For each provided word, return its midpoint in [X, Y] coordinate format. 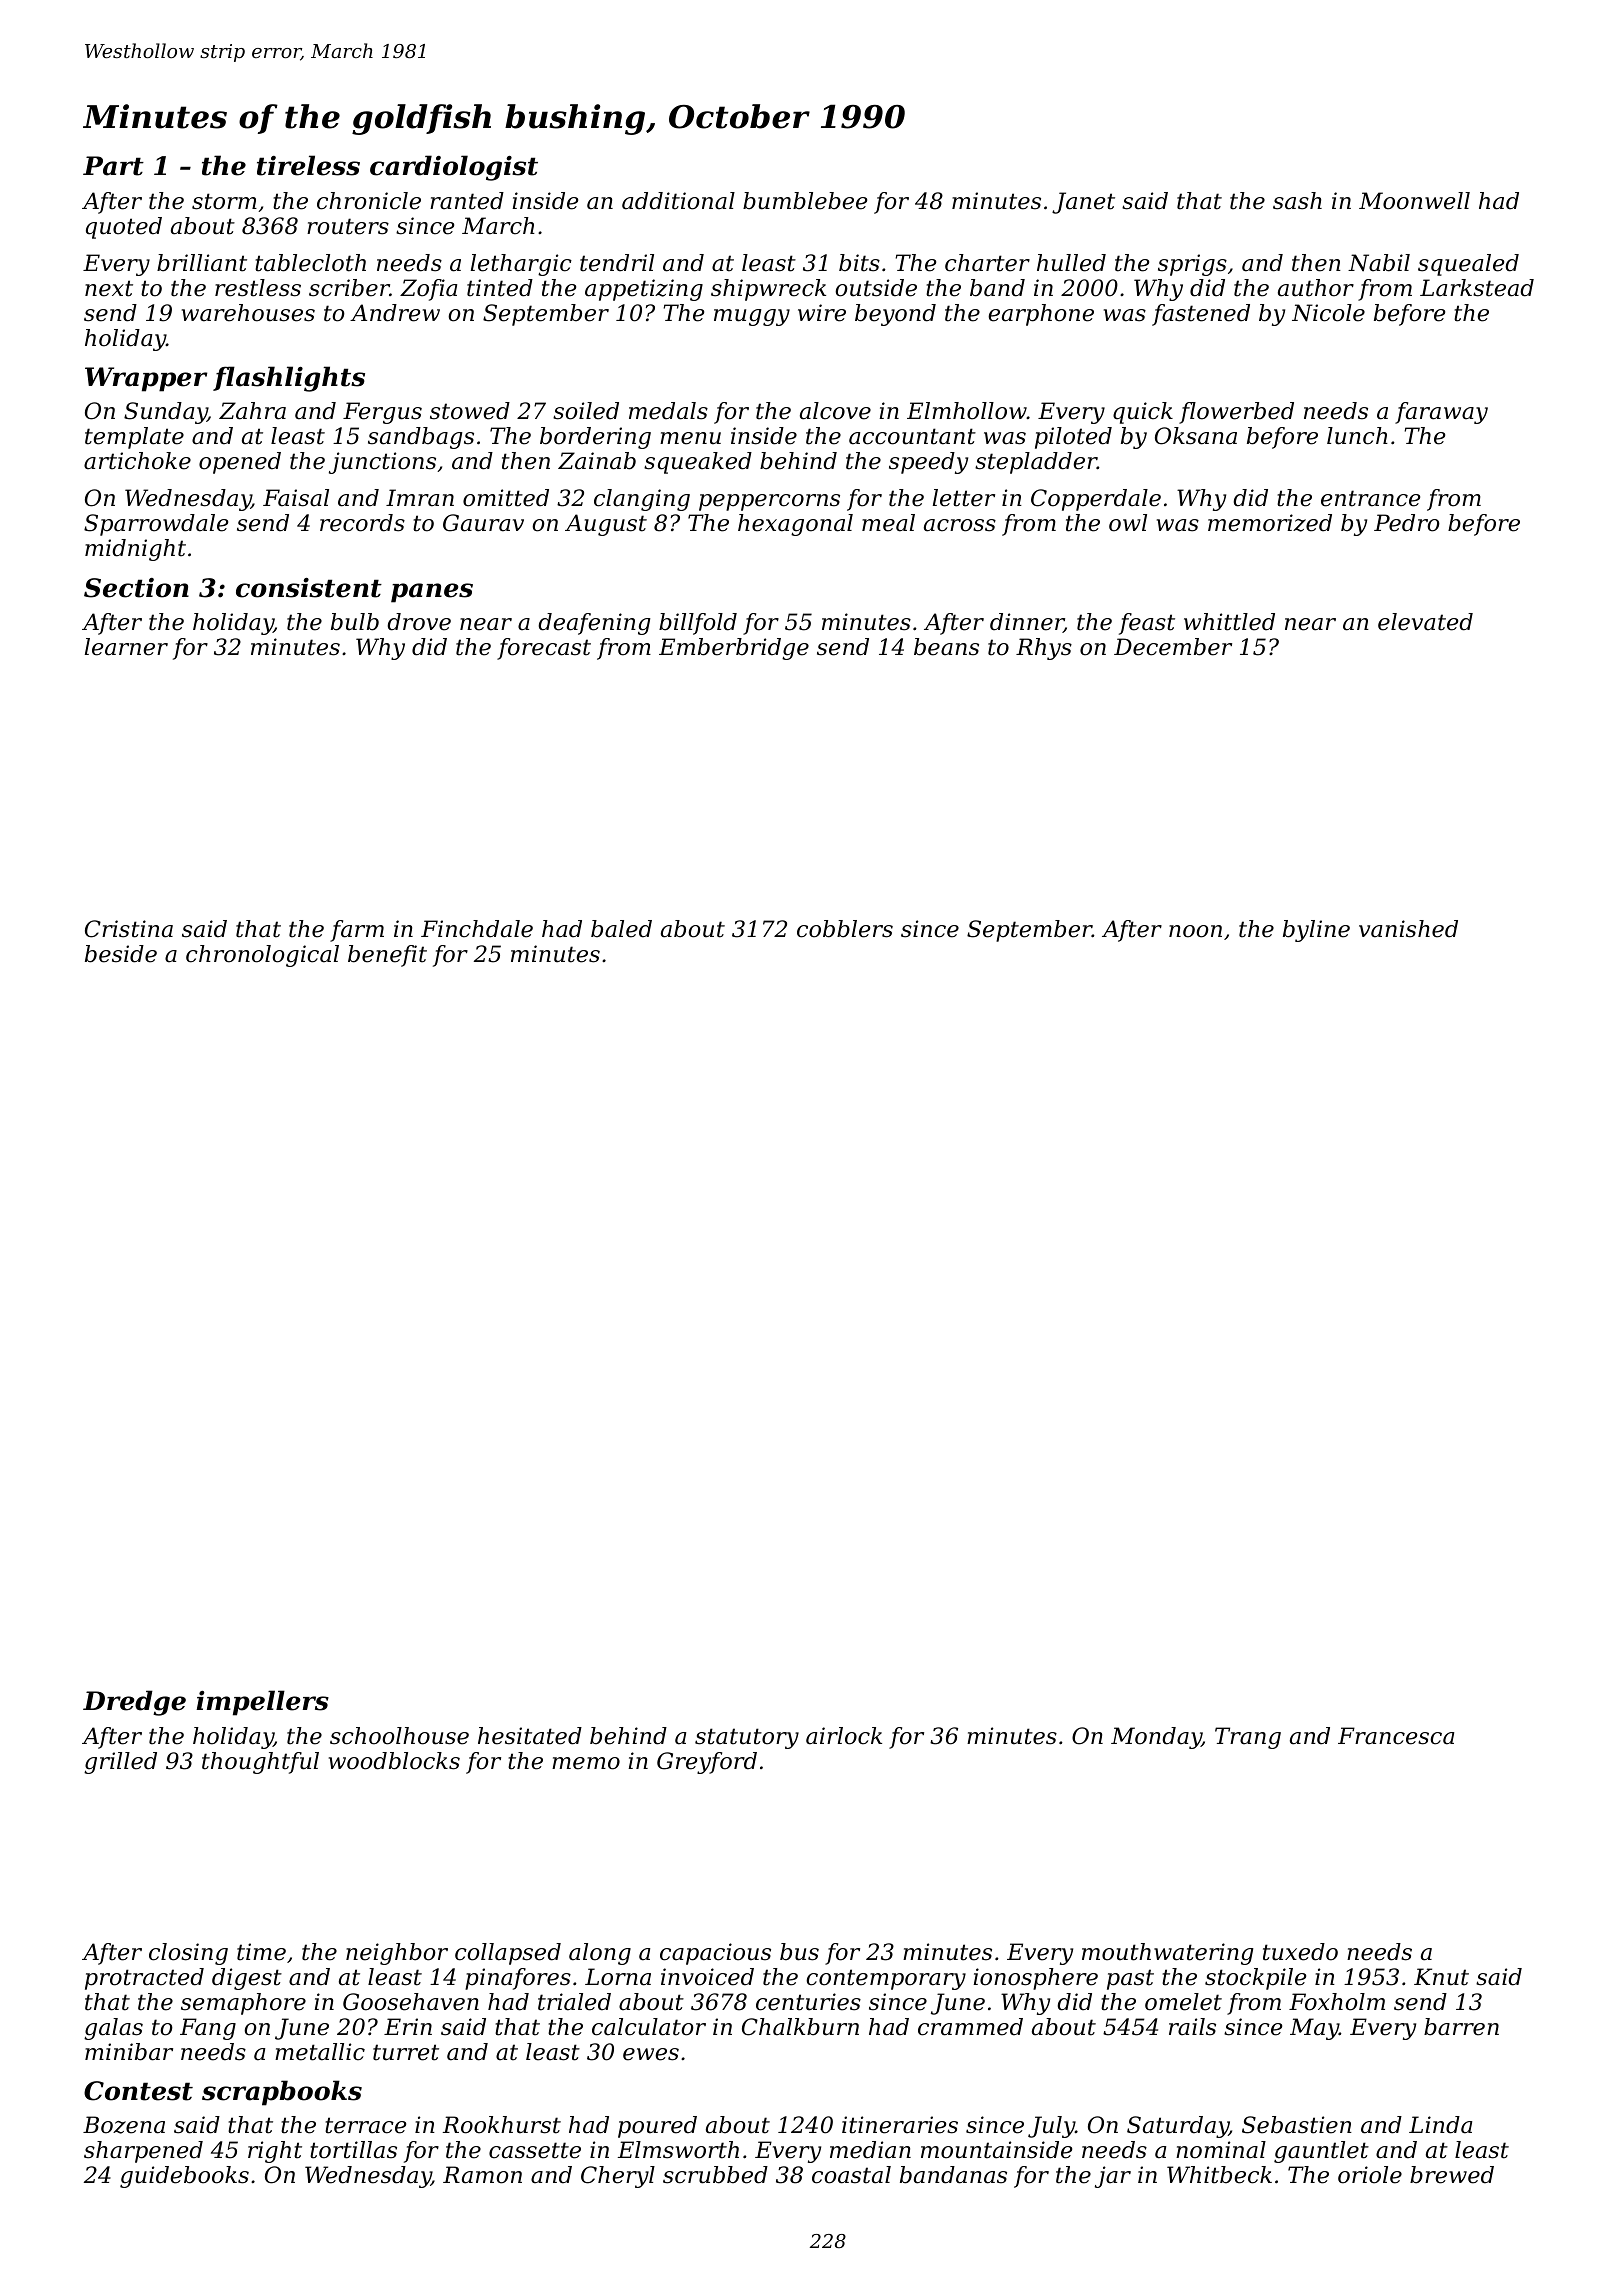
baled [621, 929]
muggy [752, 317]
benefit [387, 956]
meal [888, 523]
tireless [308, 165]
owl [1128, 523]
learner [126, 647]
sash [1297, 201]
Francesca [1396, 1736]
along [600, 1954]
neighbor [397, 1954]
